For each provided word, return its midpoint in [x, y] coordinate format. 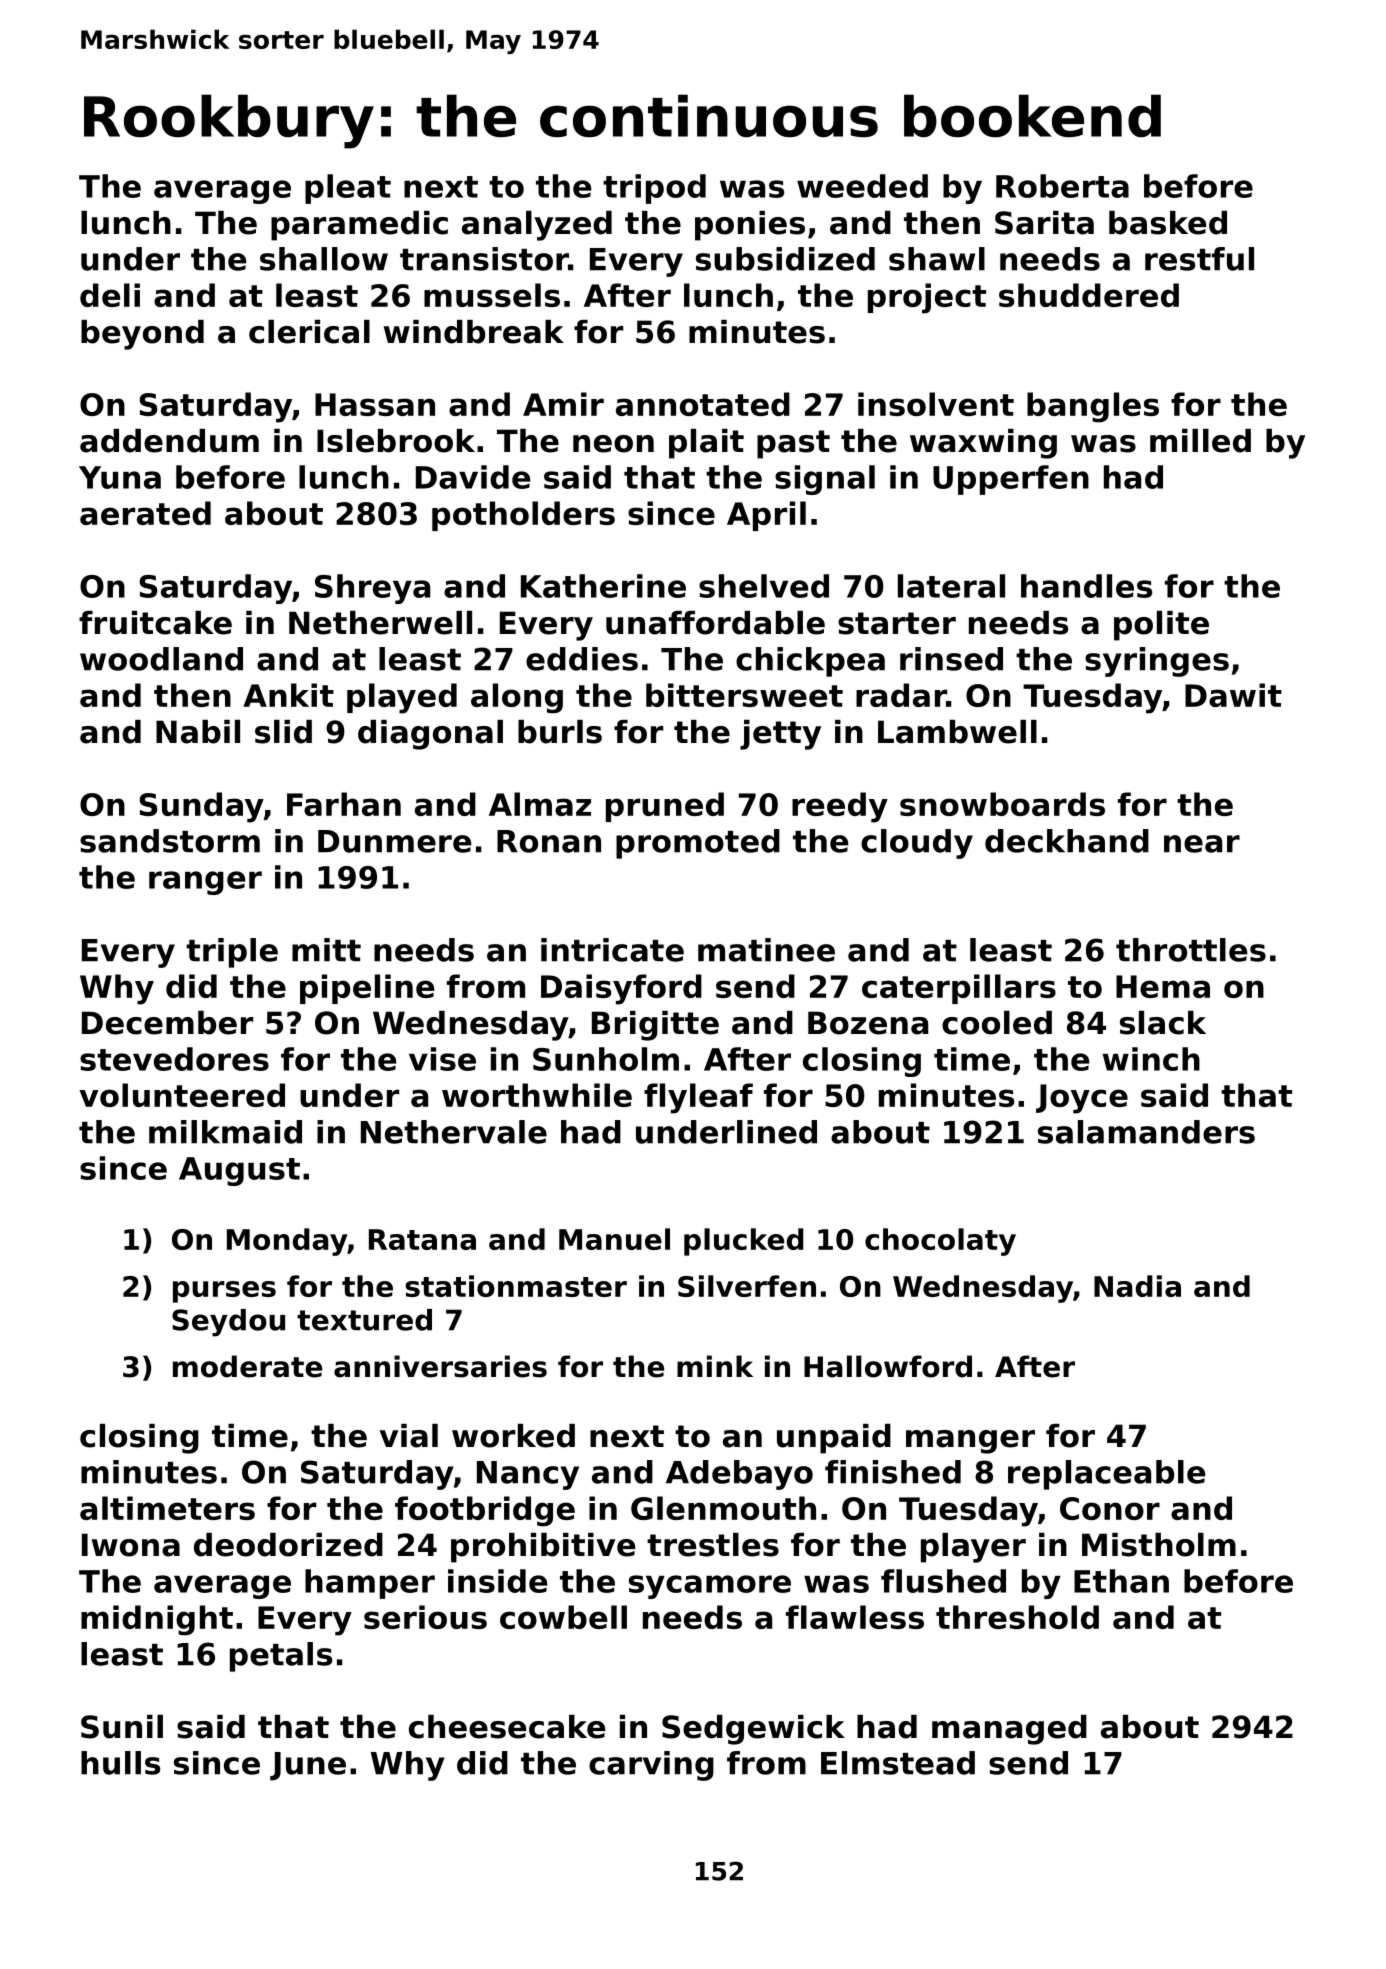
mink [715, 1366]
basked [1168, 223]
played [402, 698]
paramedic [359, 226]
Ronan [549, 841]
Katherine [603, 586]
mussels [492, 295]
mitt [326, 950]
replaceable [1107, 1475]
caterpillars [959, 989]
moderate [247, 1366]
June [308, 1766]
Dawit [1233, 695]
